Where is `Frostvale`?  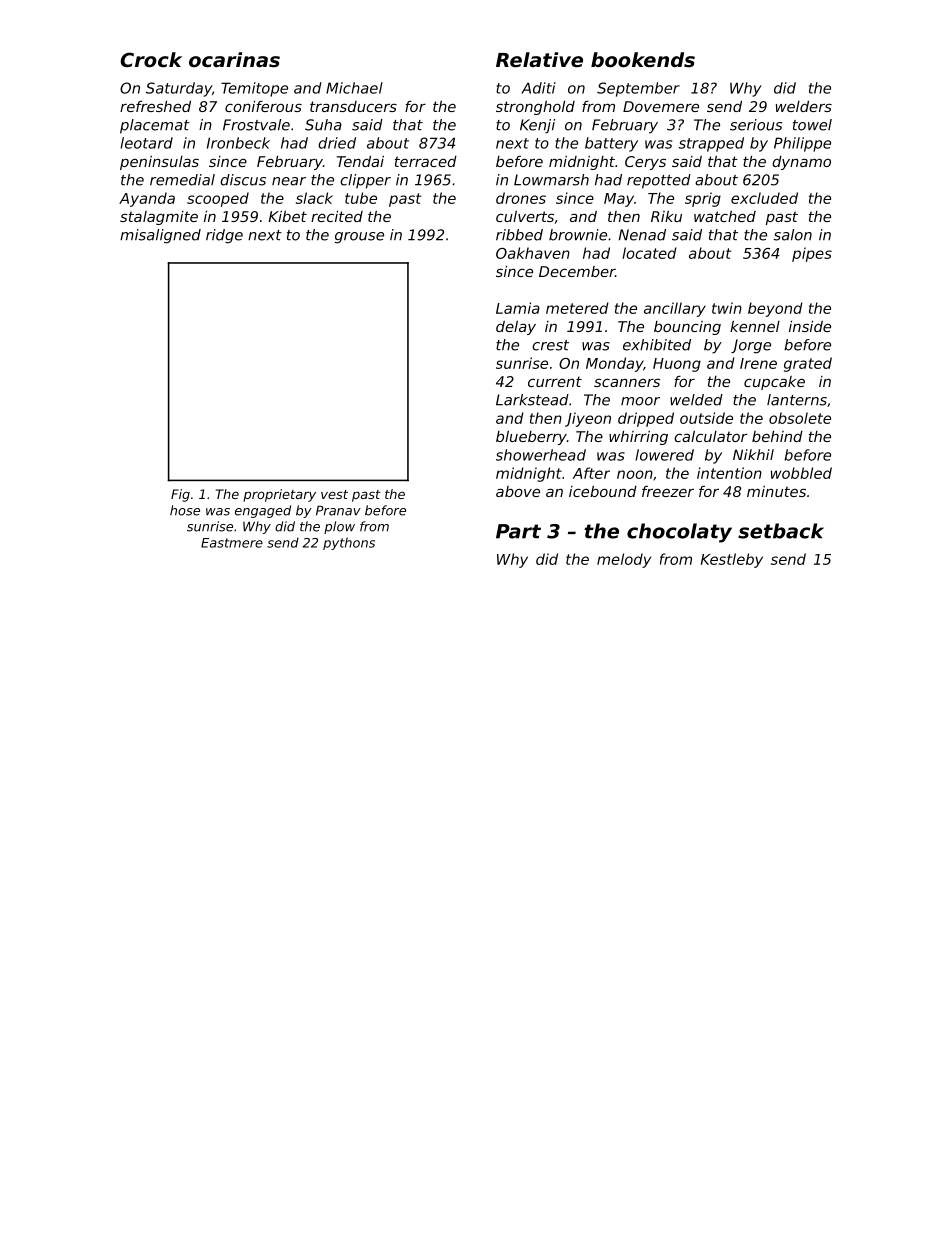
Frostvale is located at coordinates (256, 125).
